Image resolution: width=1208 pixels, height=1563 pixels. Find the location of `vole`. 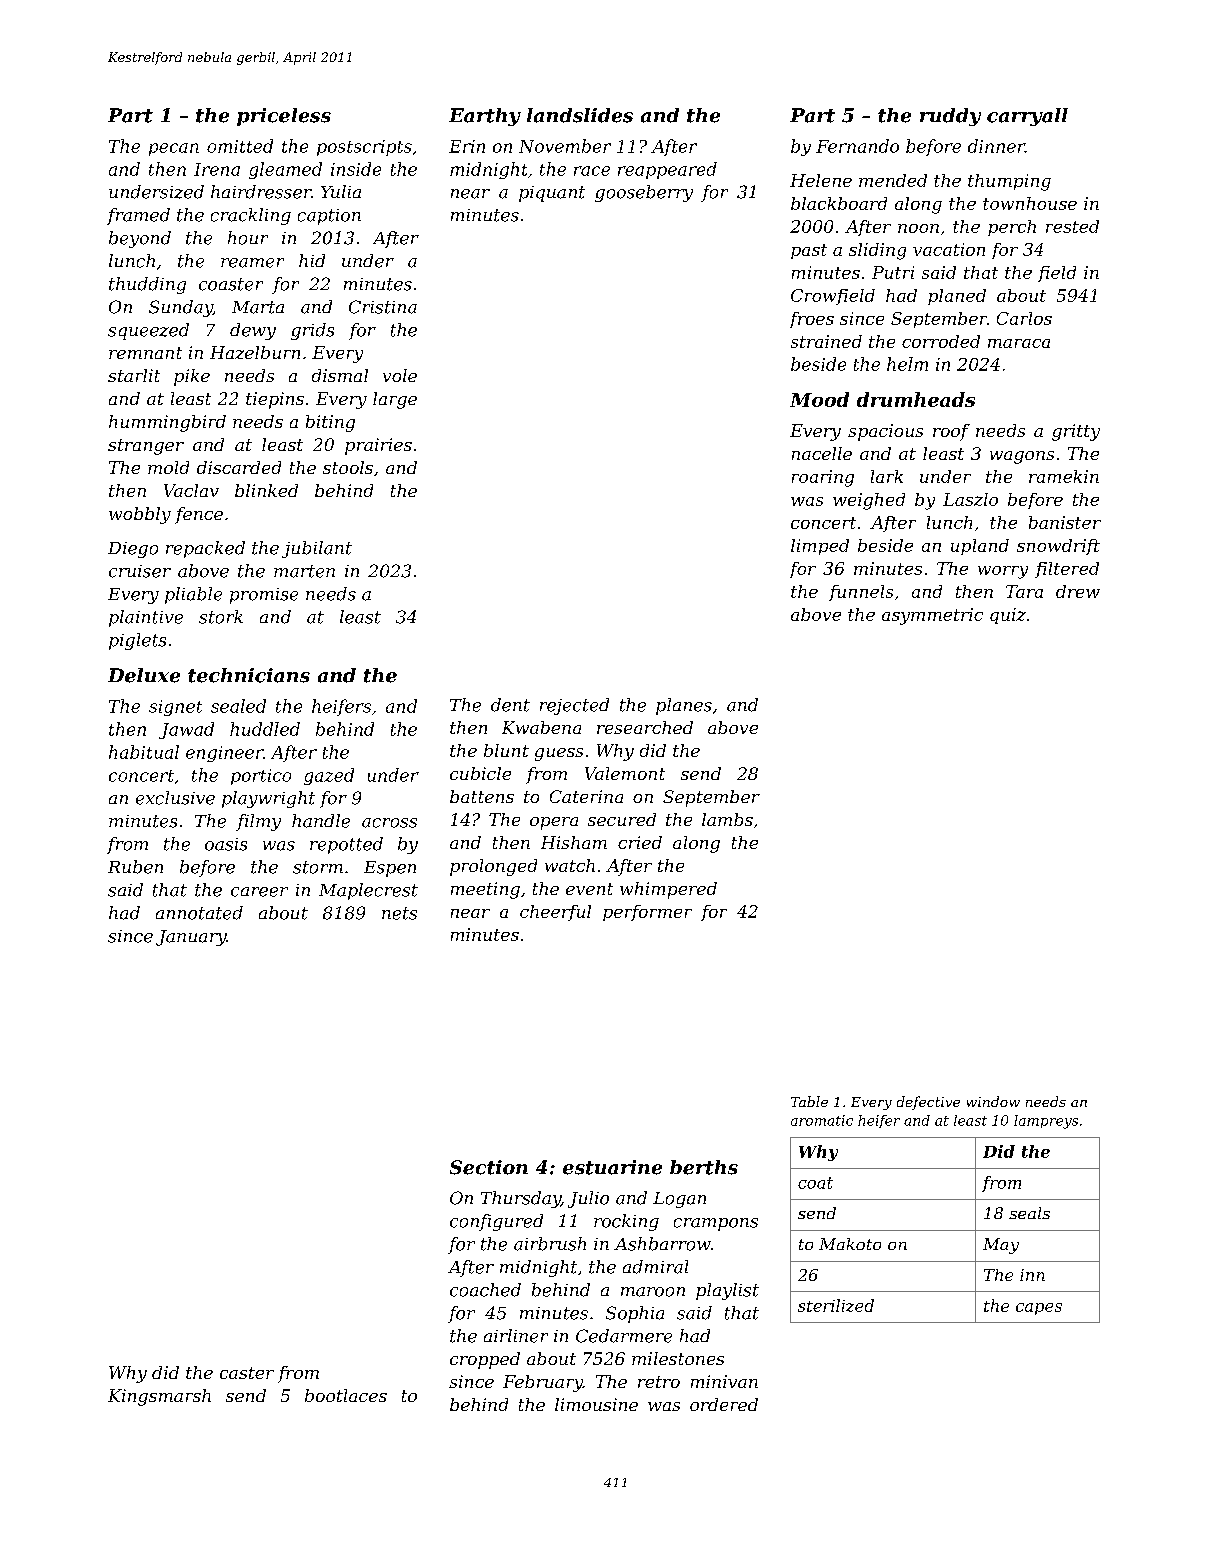

vole is located at coordinates (400, 375).
